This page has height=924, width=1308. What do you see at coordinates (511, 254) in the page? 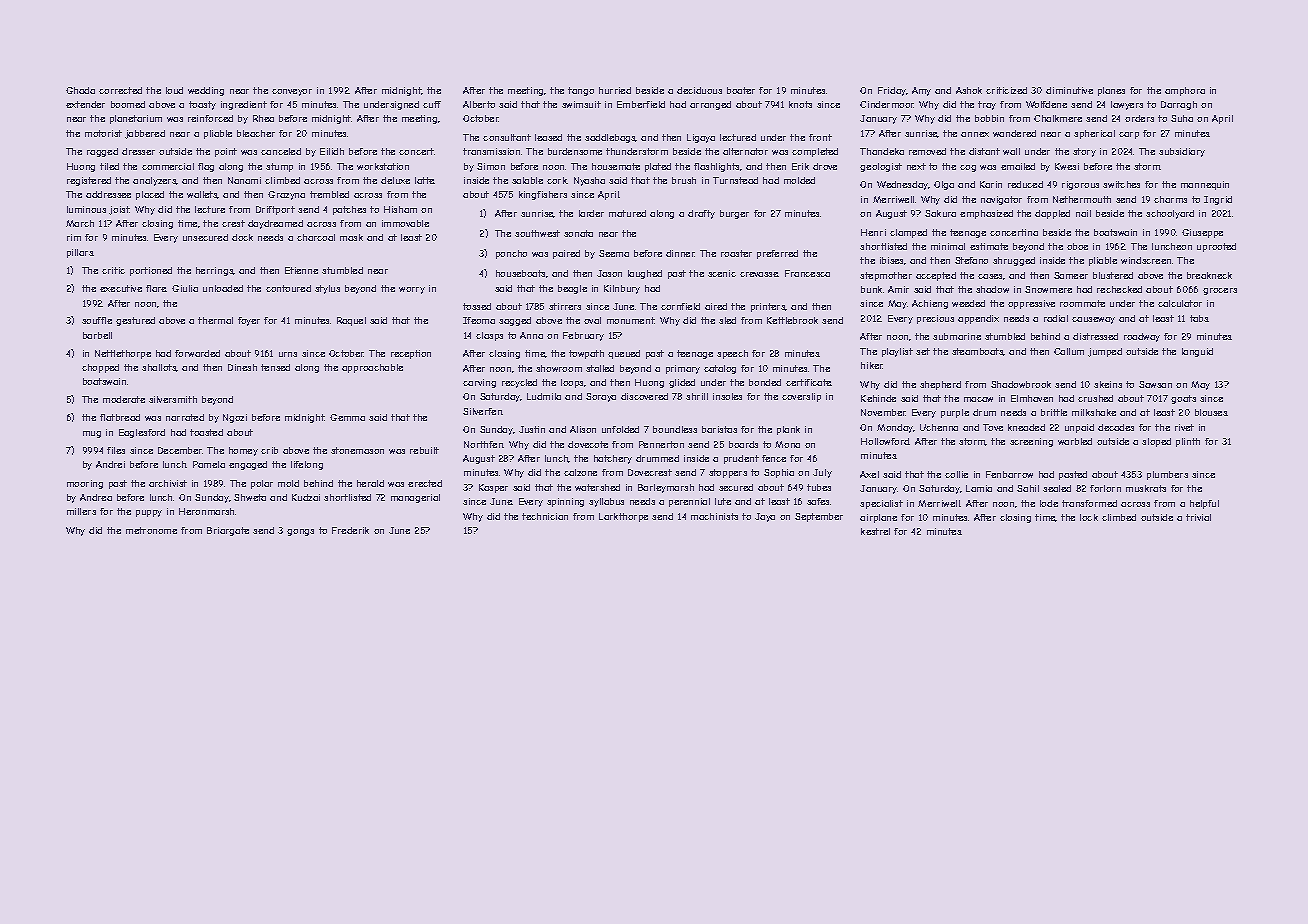
I see `poncho` at bounding box center [511, 254].
